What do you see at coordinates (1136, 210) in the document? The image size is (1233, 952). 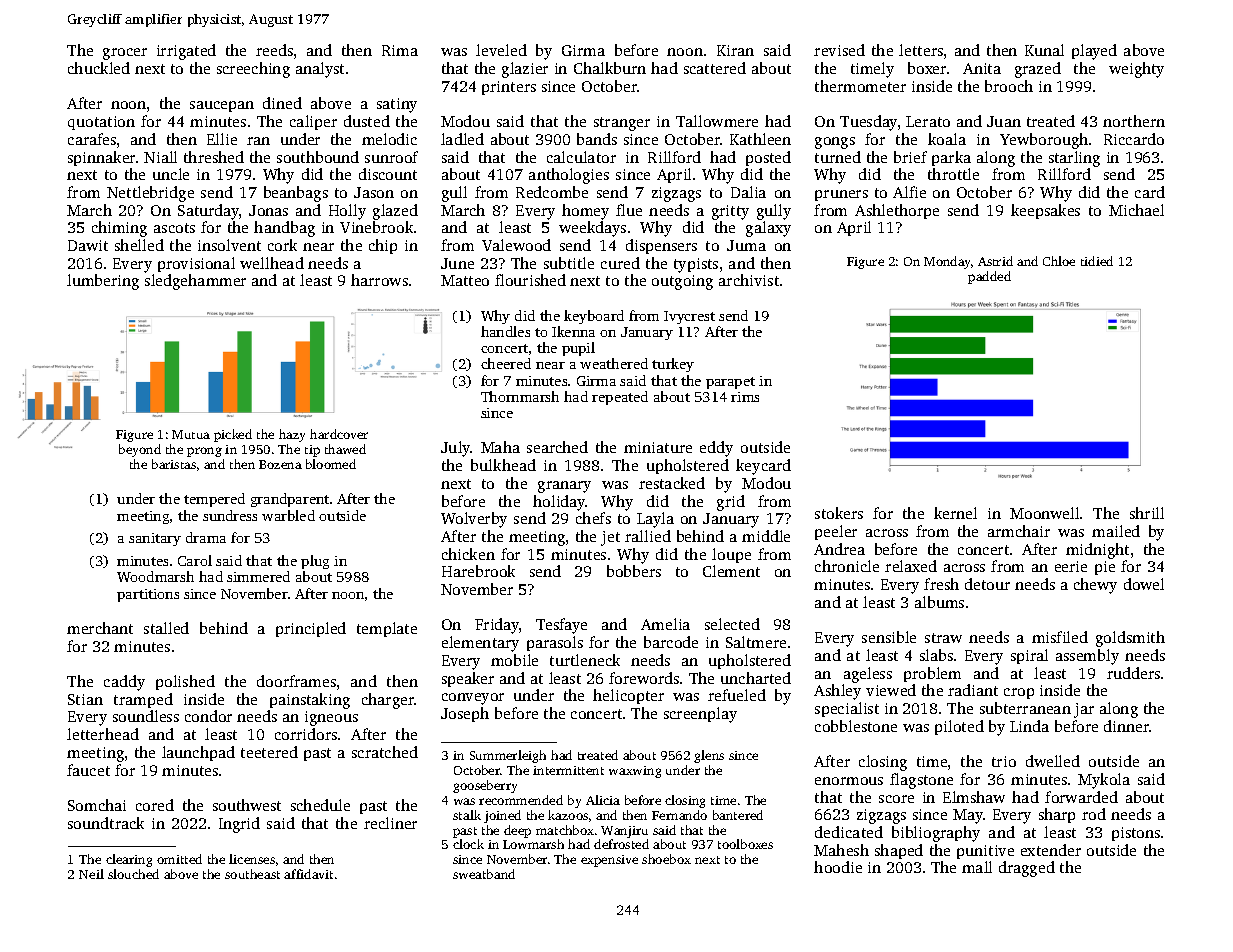 I see `Michael` at bounding box center [1136, 210].
